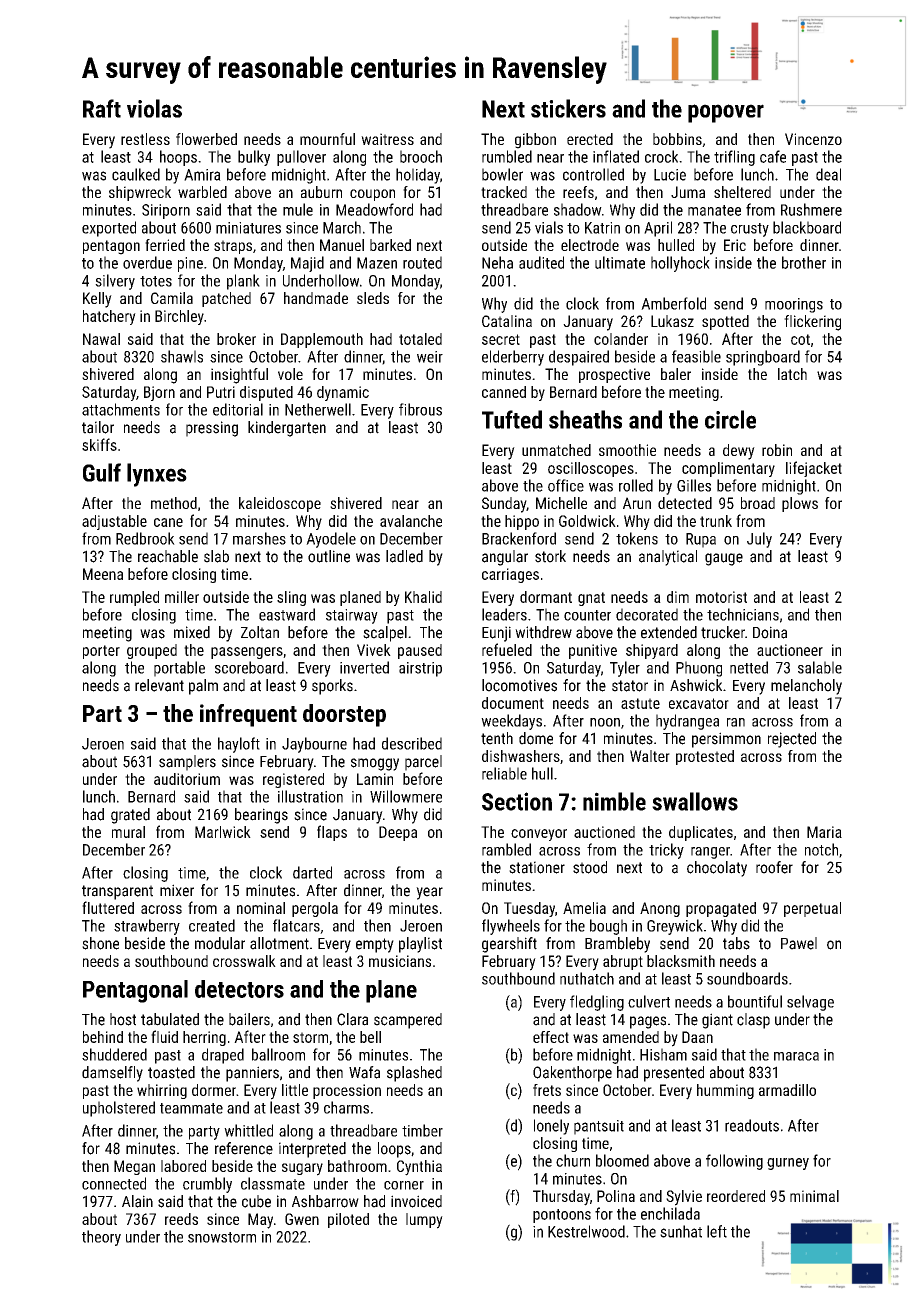 The height and width of the screenshot is (1308, 924). I want to click on grated, so click(130, 816).
